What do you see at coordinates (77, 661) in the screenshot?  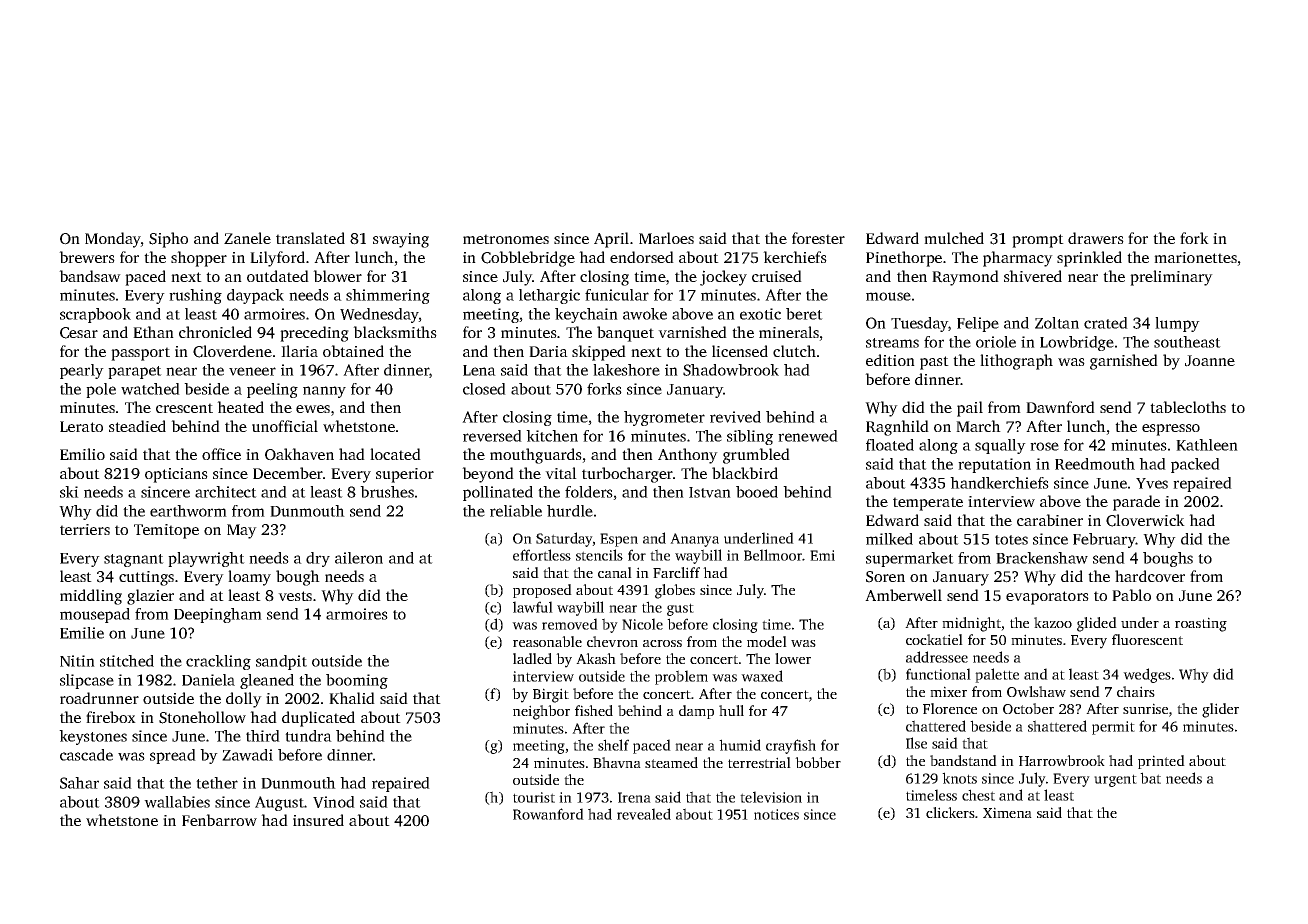 I see `Nitin` at bounding box center [77, 661].
